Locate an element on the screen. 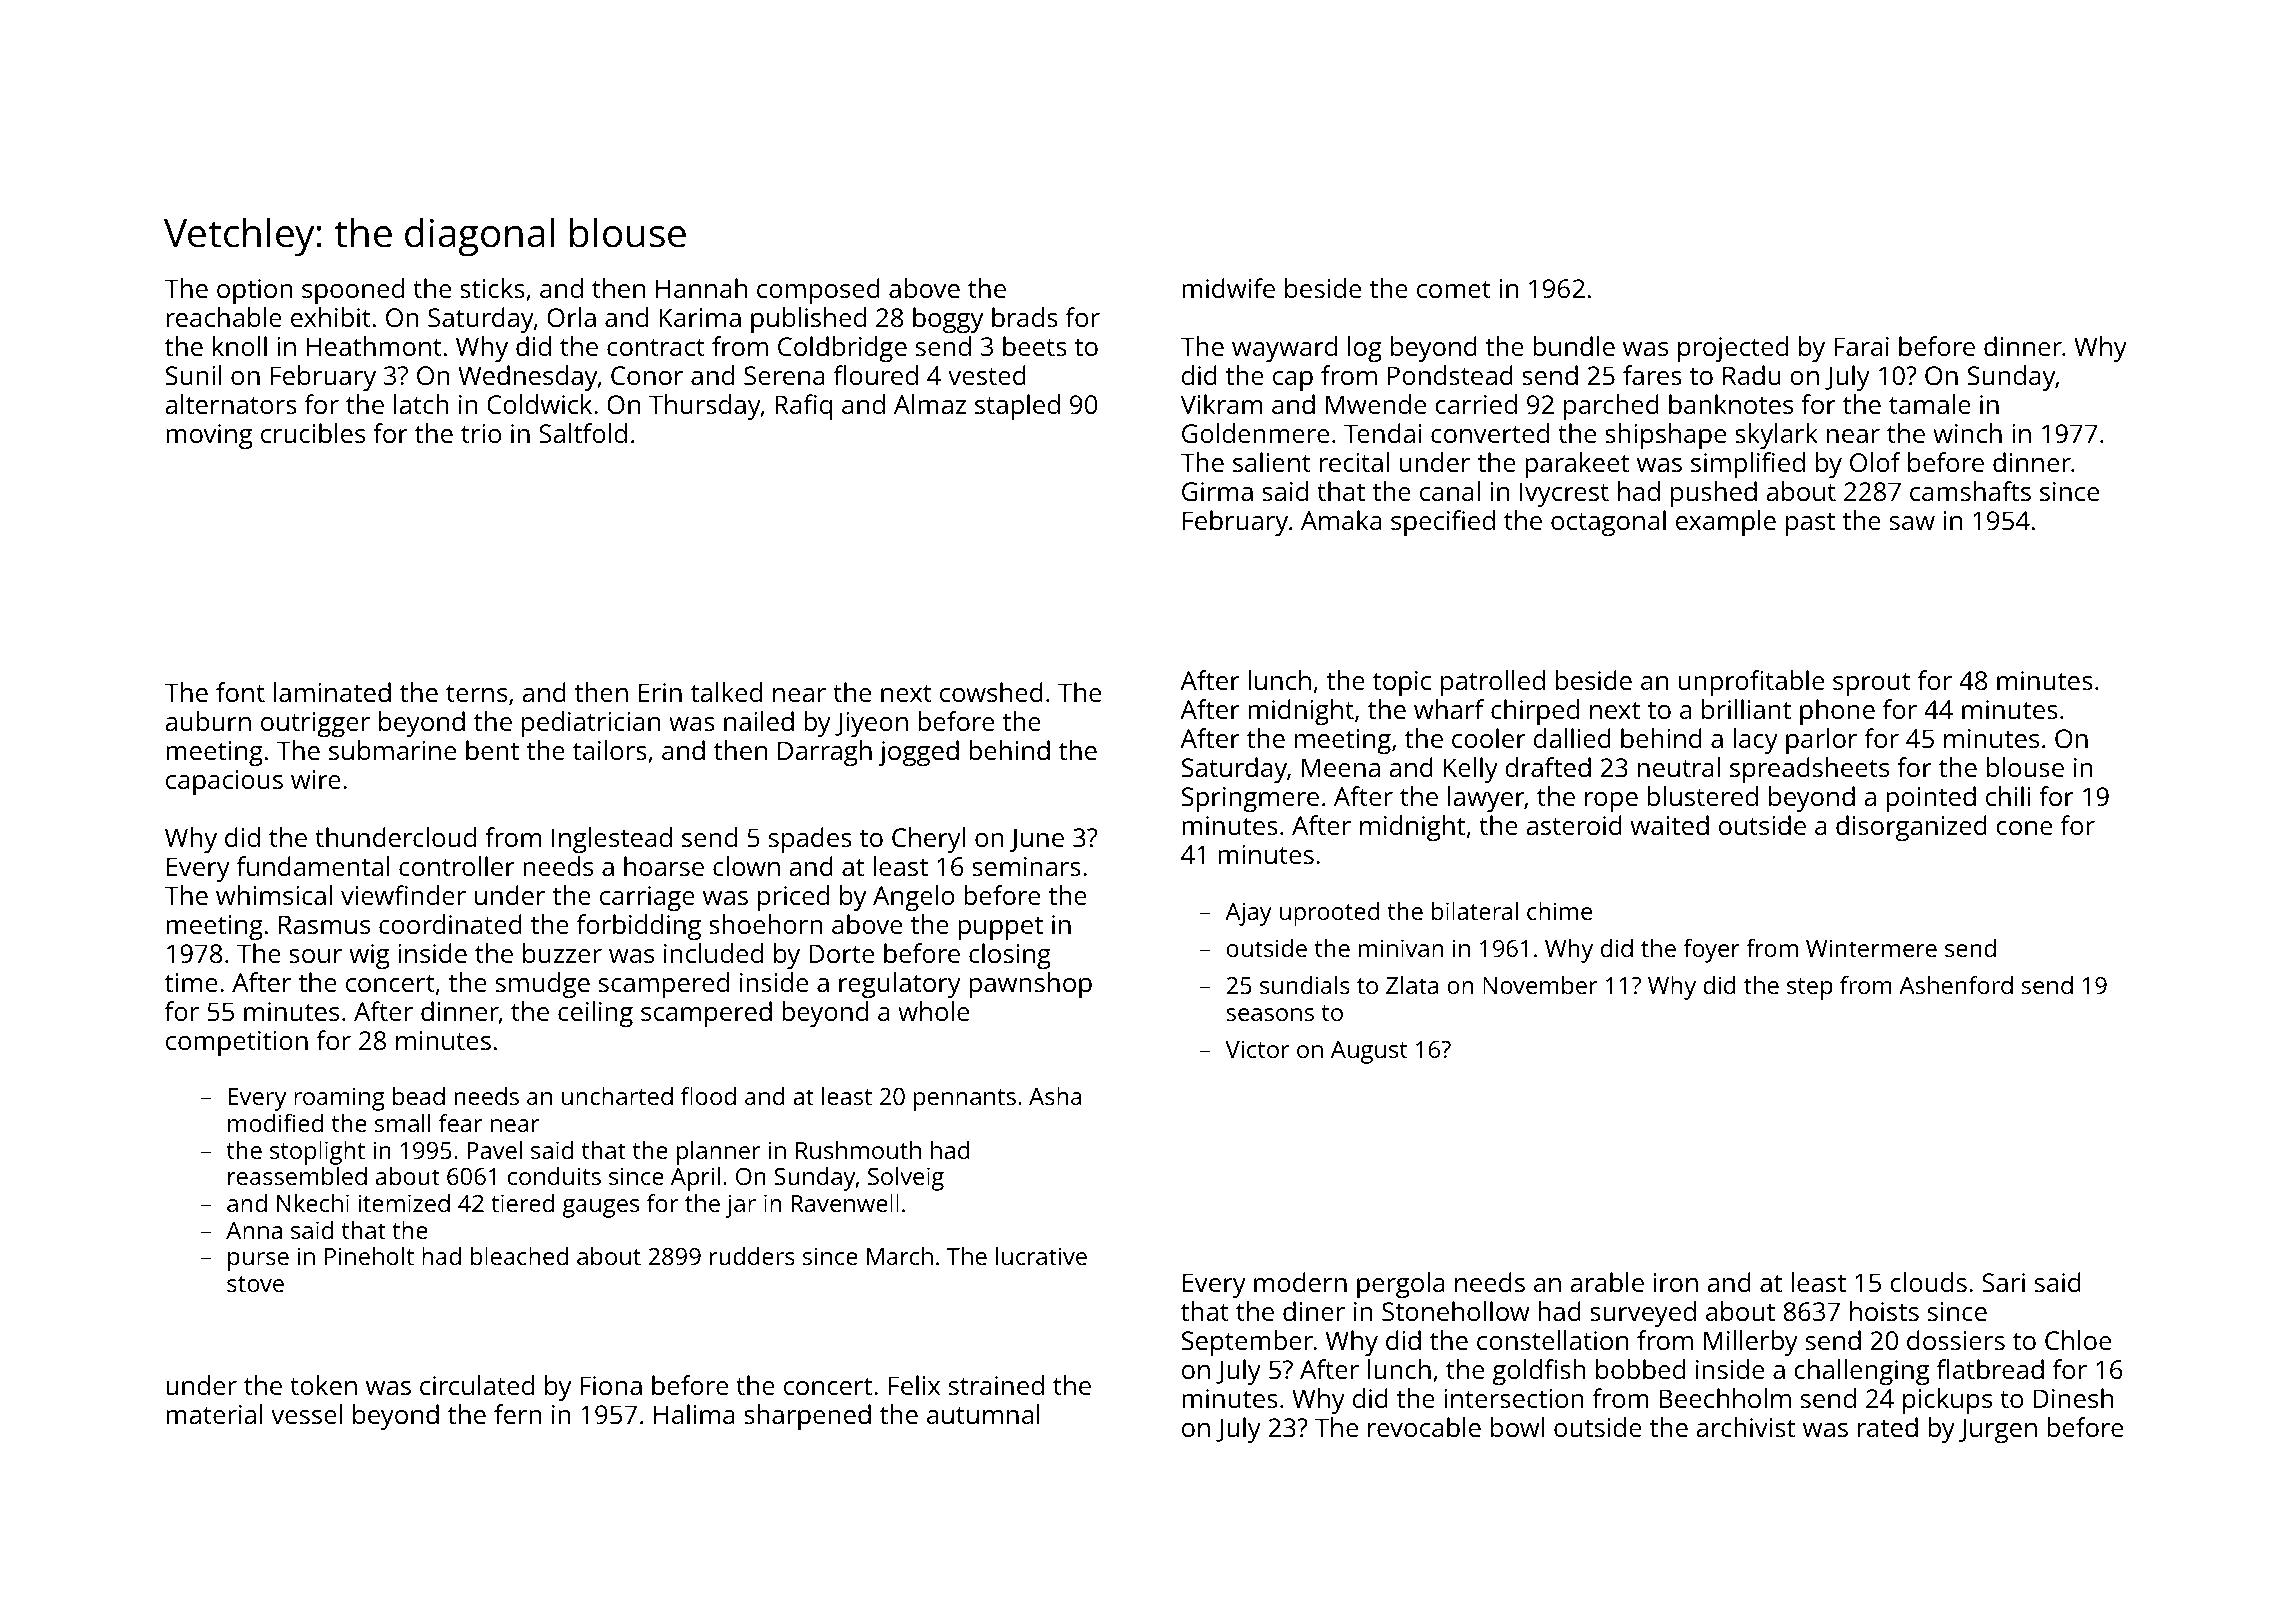 The width and height of the screenshot is (2292, 1620). moving is located at coordinates (209, 436).
